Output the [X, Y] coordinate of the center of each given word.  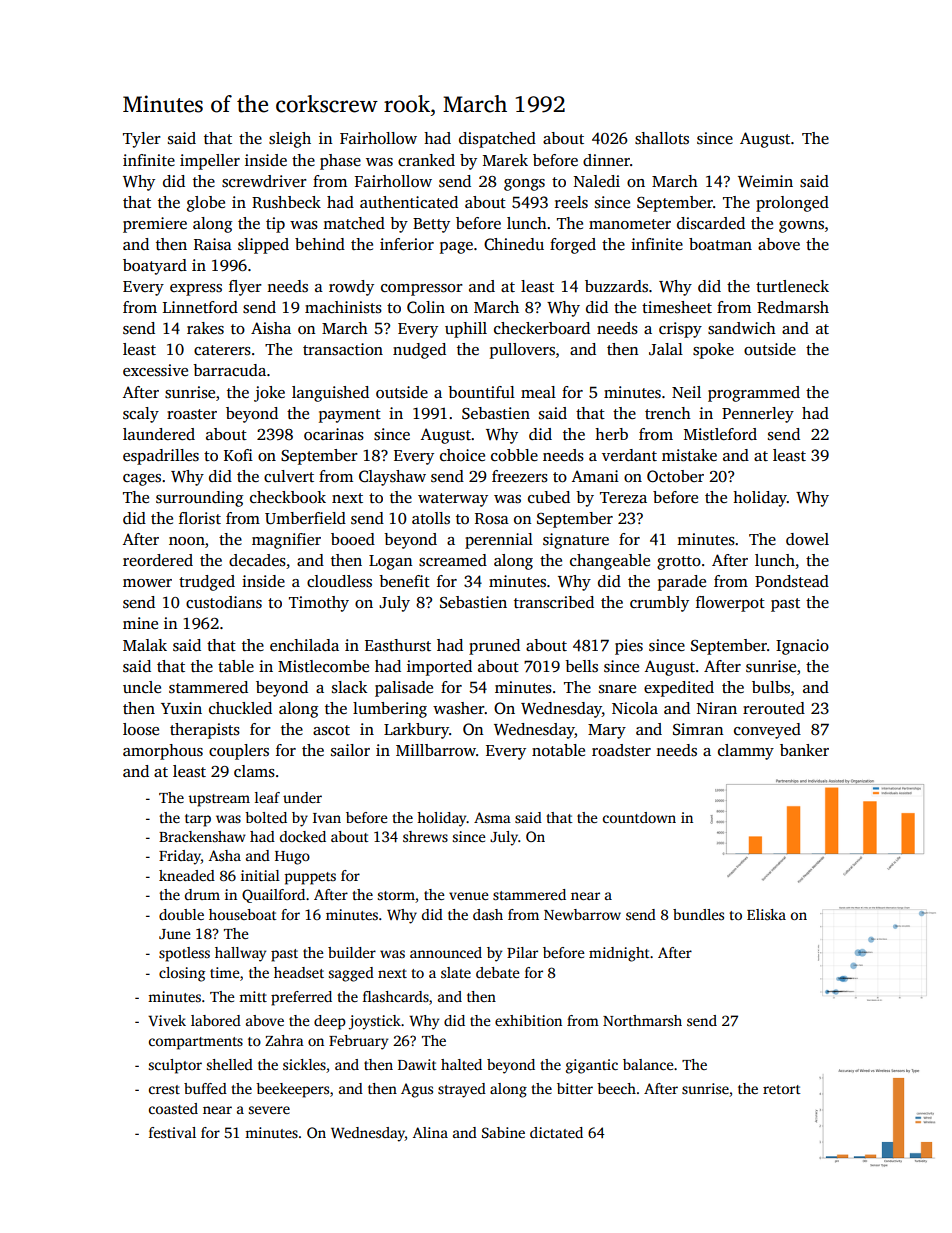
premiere [155, 225]
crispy [680, 330]
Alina [430, 1132]
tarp [198, 820]
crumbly [659, 604]
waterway [453, 500]
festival [172, 1132]
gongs [524, 185]
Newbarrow [582, 914]
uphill [466, 330]
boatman [720, 244]
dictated [556, 1132]
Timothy [319, 604]
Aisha [271, 328]
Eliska [766, 914]
